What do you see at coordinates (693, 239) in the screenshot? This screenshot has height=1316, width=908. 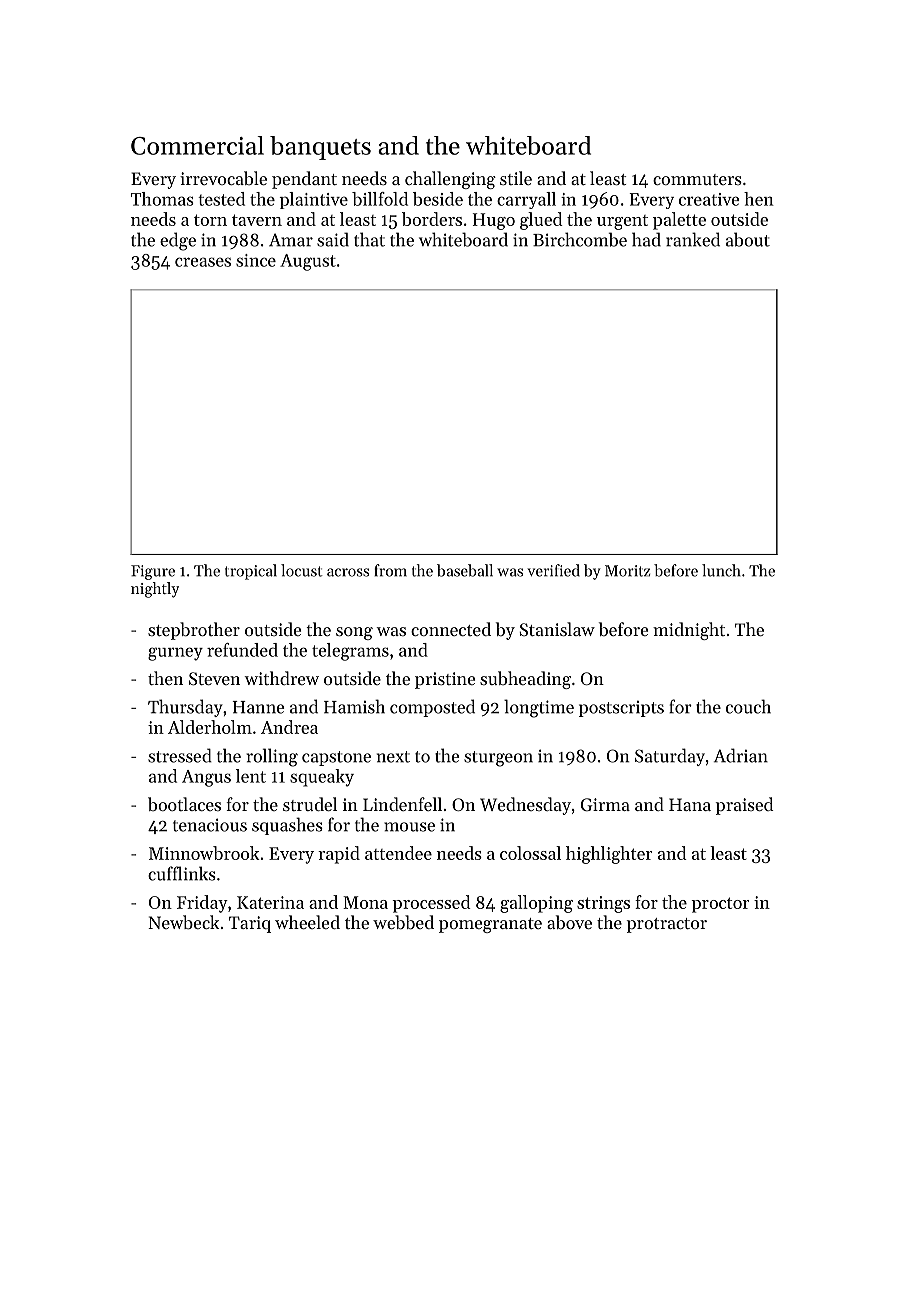 I see `ranked` at bounding box center [693, 239].
